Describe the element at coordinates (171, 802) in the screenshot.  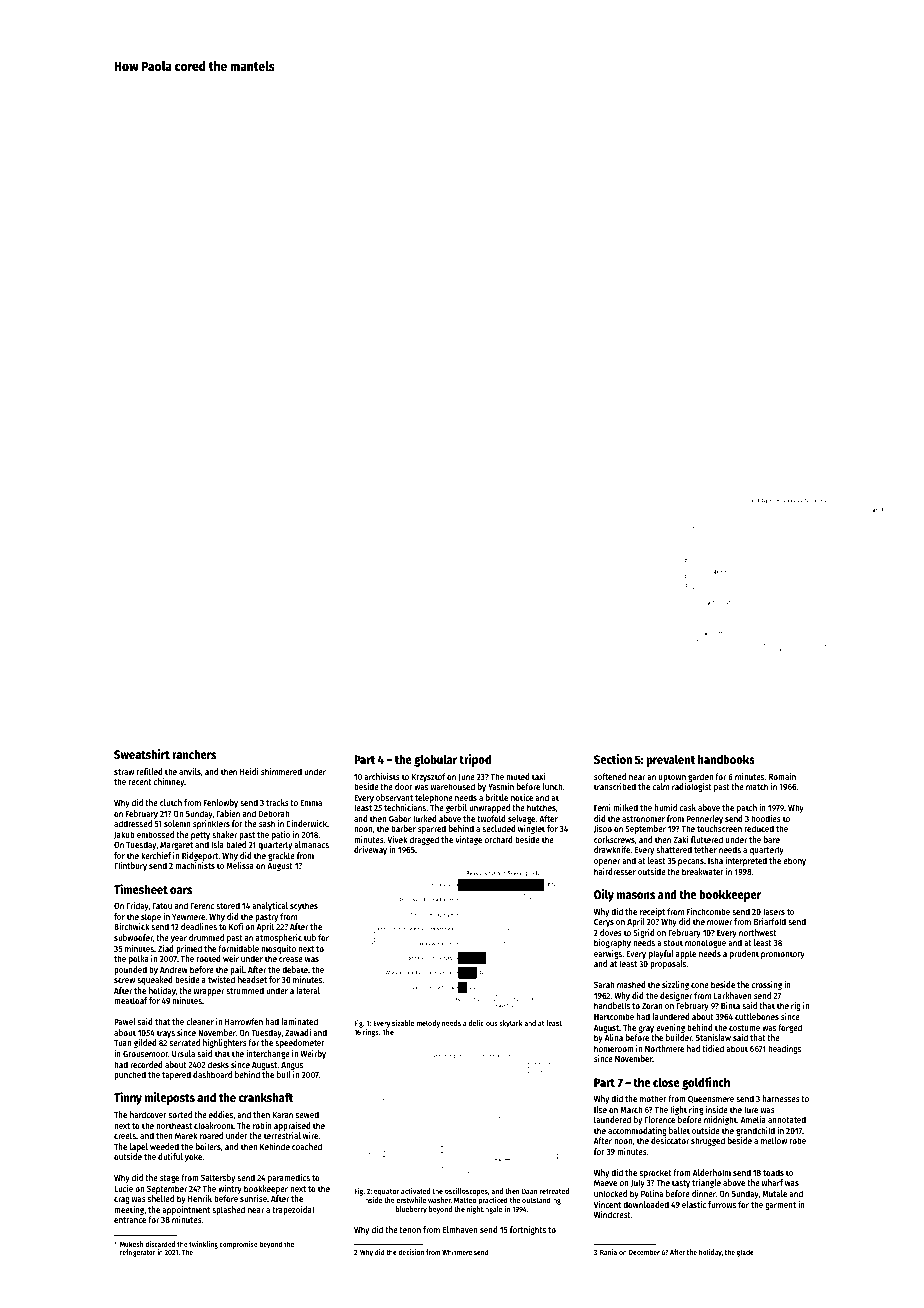
I see `clutch` at that location.
